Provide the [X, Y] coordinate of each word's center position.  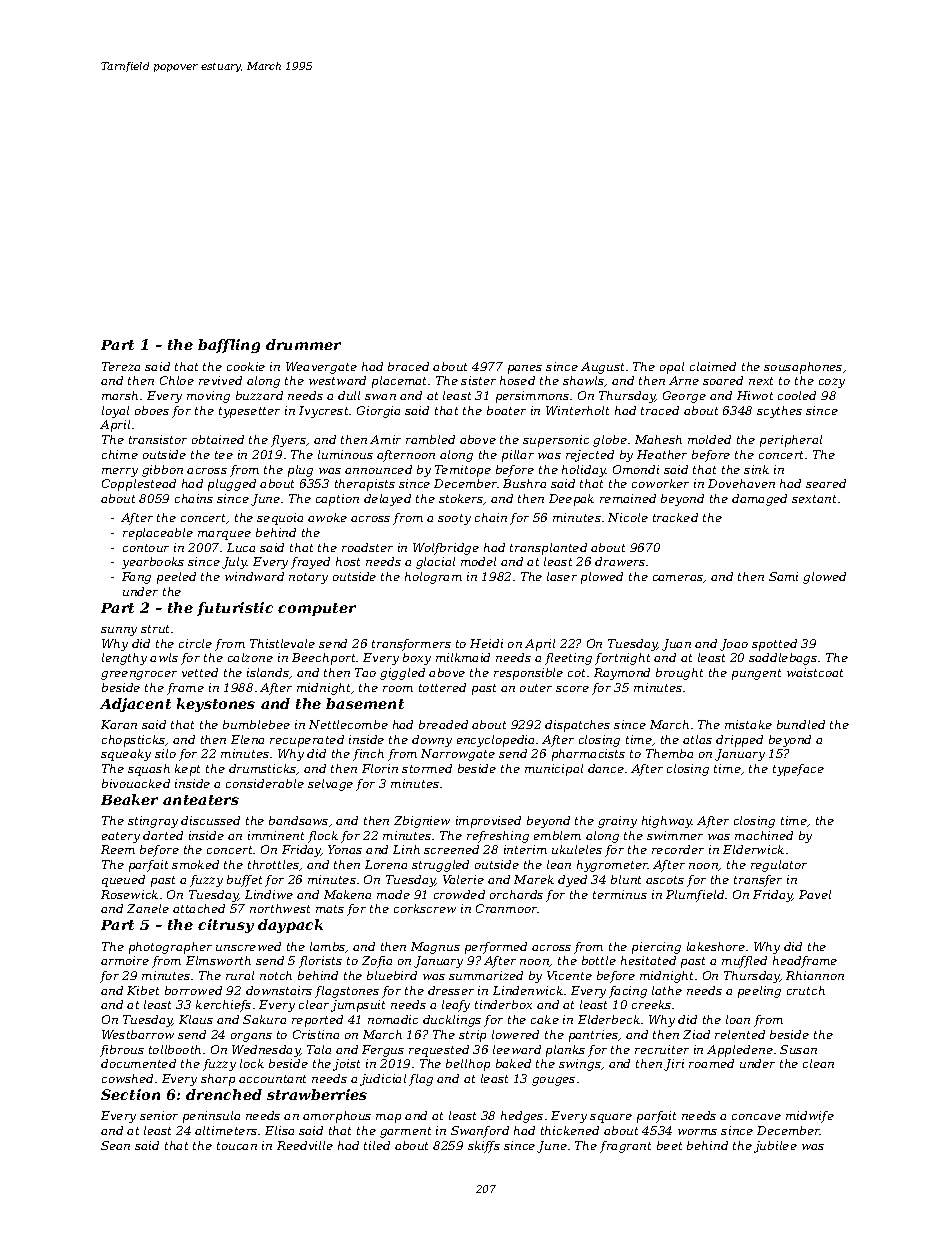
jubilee [775, 1147]
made [393, 894]
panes [525, 369]
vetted [200, 672]
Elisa [279, 1130]
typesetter [249, 412]
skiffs [484, 1147]
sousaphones [803, 368]
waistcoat [815, 672]
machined [764, 835]
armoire [125, 960]
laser [562, 576]
